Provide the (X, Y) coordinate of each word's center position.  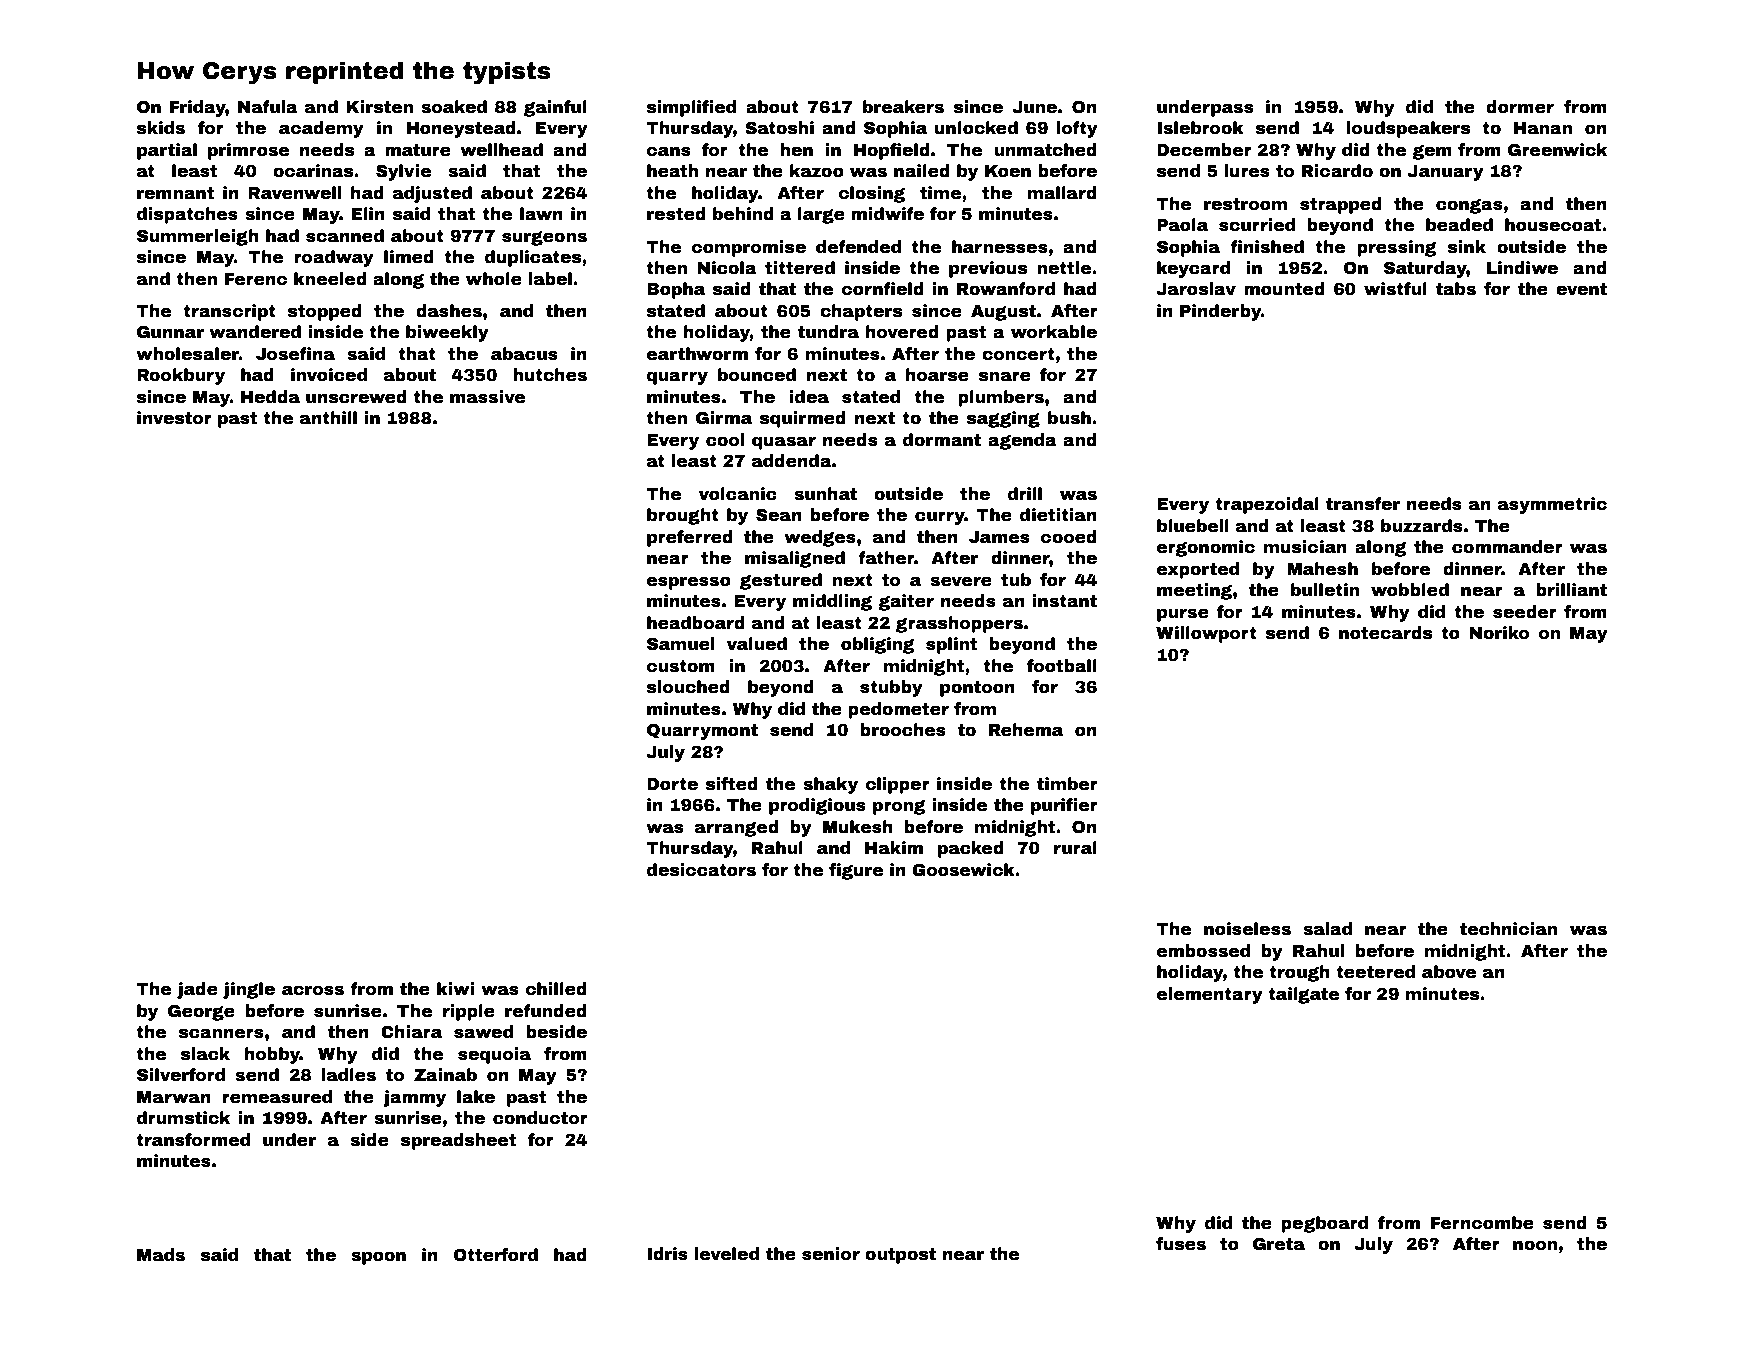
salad (1327, 929)
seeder (1525, 612)
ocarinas (313, 171)
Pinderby (1220, 312)
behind (743, 214)
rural (1075, 848)
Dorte (672, 784)
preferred (690, 538)
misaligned (795, 559)
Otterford (495, 1255)
